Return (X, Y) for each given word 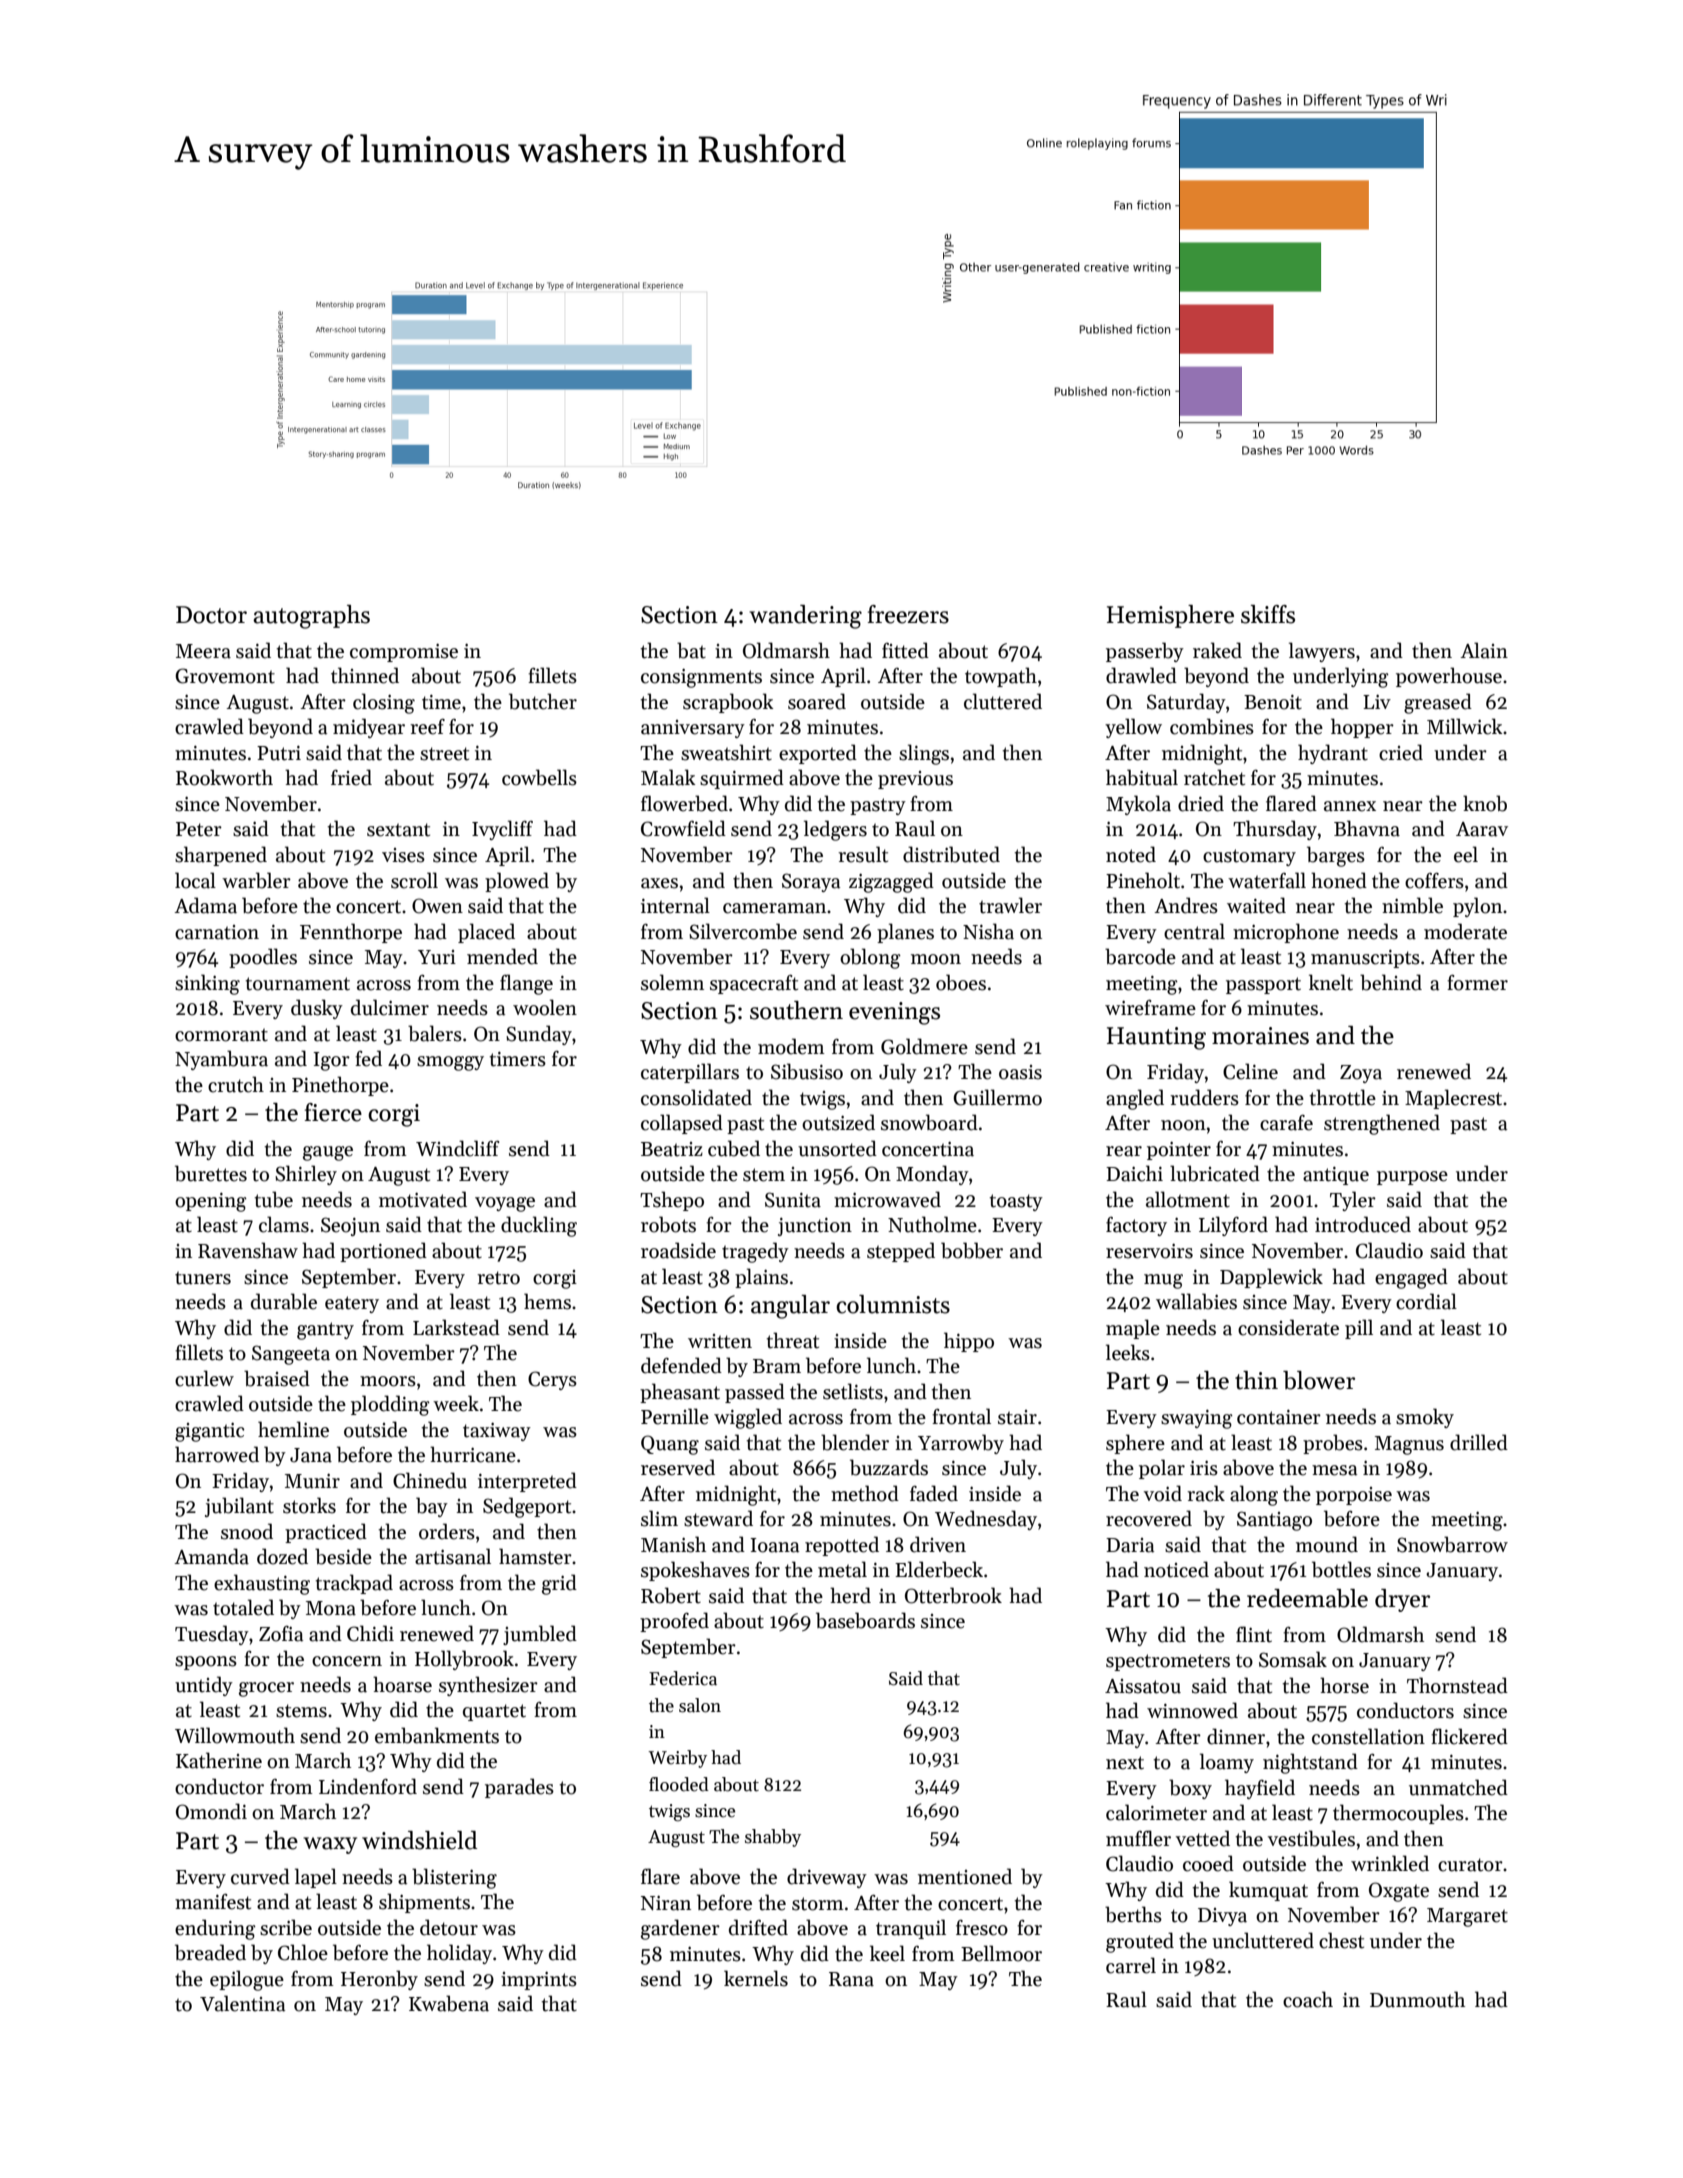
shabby (773, 1838)
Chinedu (430, 1480)
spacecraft (754, 984)
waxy (330, 1845)
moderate (1465, 931)
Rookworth (224, 777)
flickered (1469, 1736)
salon (700, 1705)
